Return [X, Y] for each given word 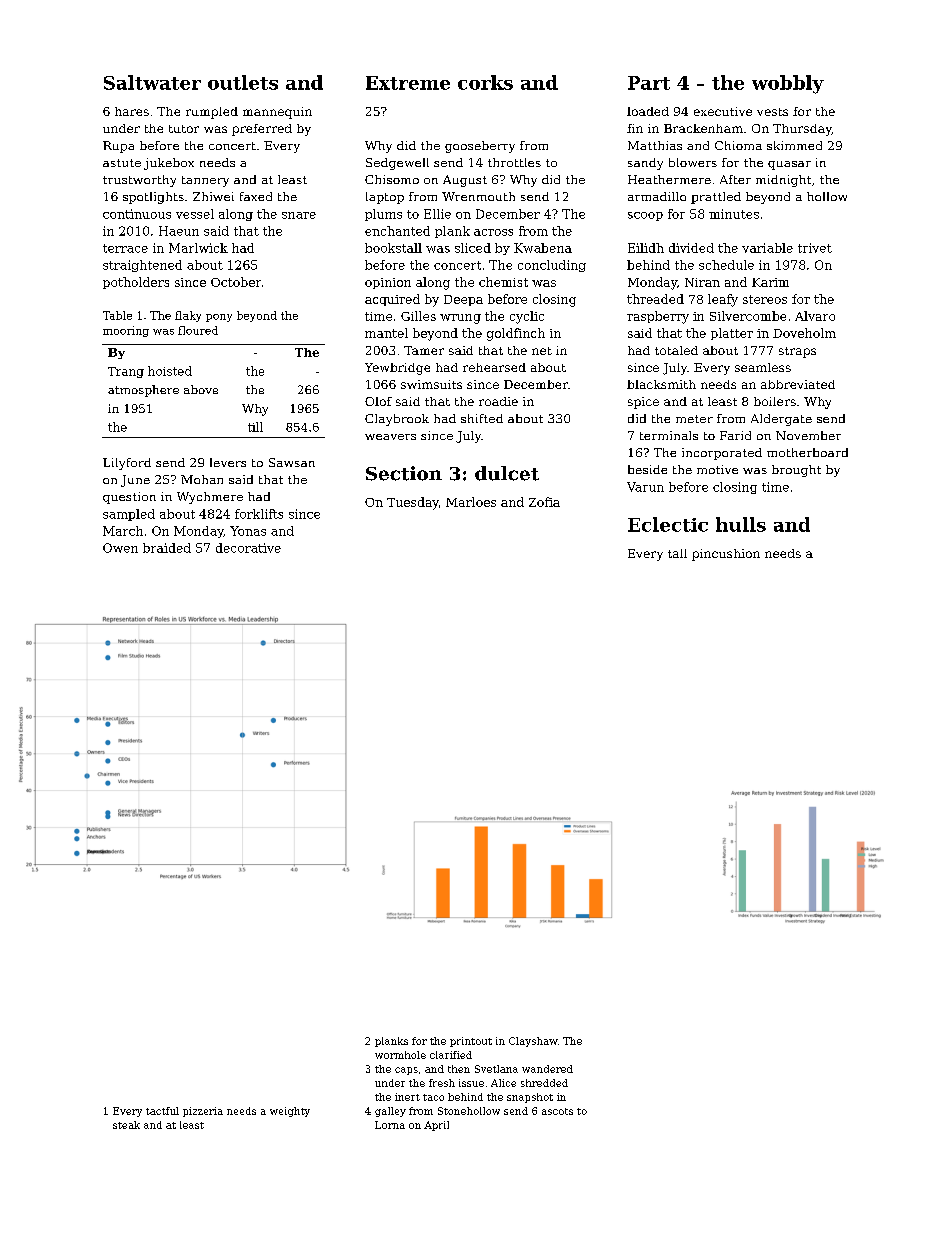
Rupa [118, 147]
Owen [120, 548]
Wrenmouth [478, 196]
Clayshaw [533, 1042]
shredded [544, 1083]
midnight [783, 181]
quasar [789, 165]
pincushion [726, 555]
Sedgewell [397, 164]
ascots [557, 1111]
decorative [248, 548]
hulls [741, 524]
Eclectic [668, 524]
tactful [162, 1111]
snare [299, 215]
